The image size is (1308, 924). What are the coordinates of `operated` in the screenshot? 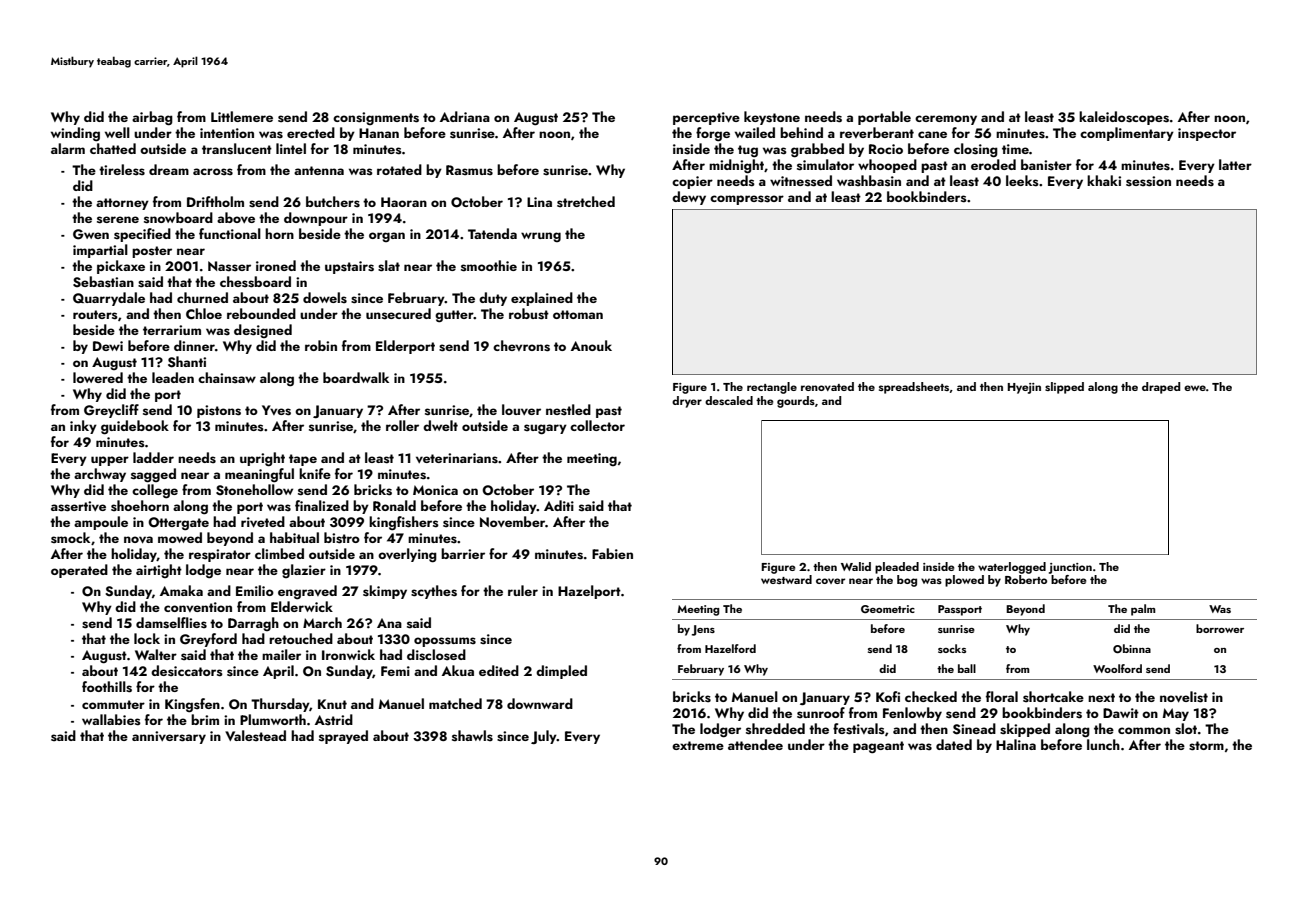 It's located at (79, 571).
